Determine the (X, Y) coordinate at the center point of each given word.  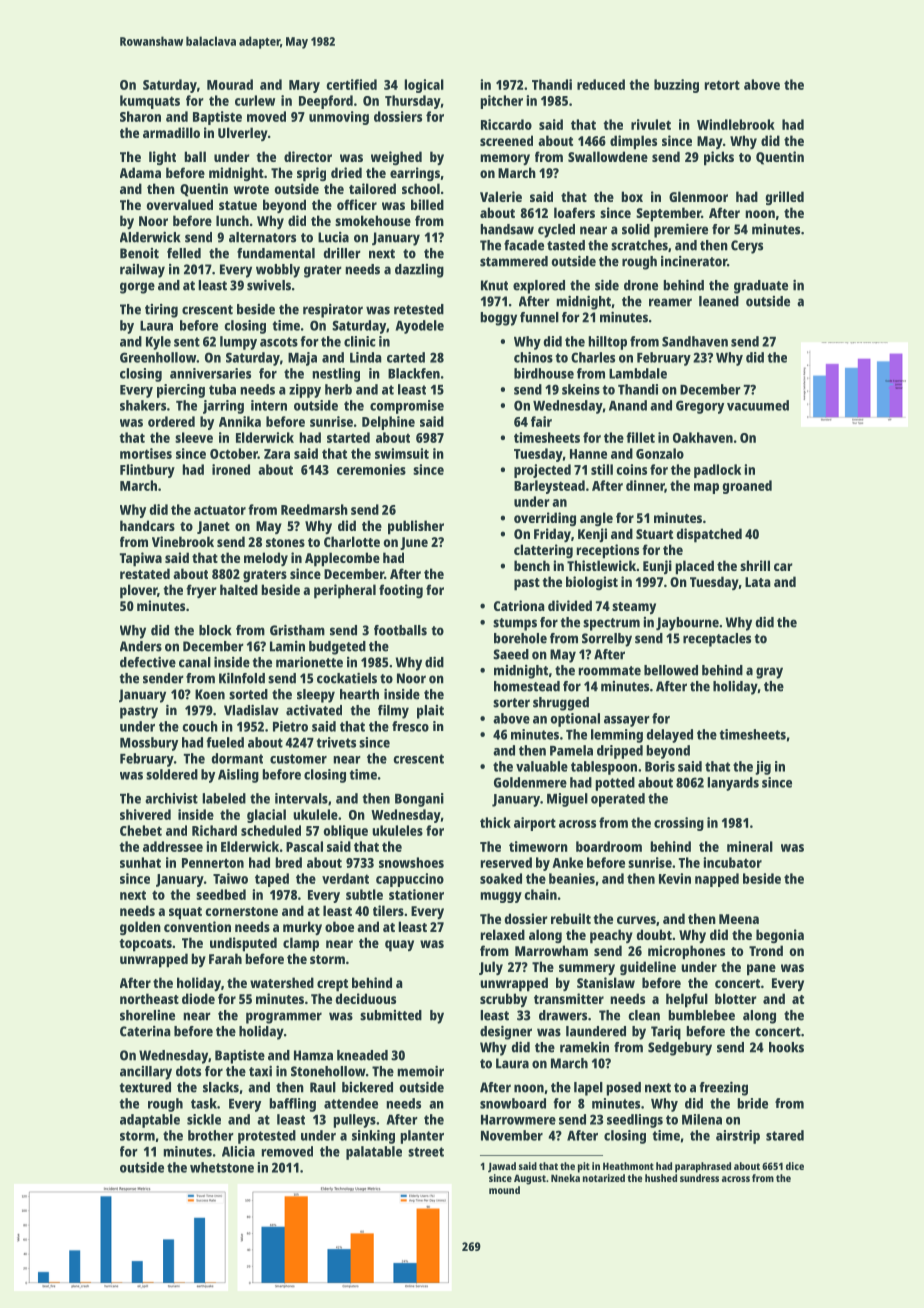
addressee (173, 846)
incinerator (694, 261)
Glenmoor (698, 196)
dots (188, 1071)
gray (769, 673)
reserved (506, 862)
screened (506, 140)
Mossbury (149, 744)
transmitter (569, 998)
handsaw (507, 229)
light (162, 158)
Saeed (511, 654)
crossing (679, 824)
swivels (269, 285)
